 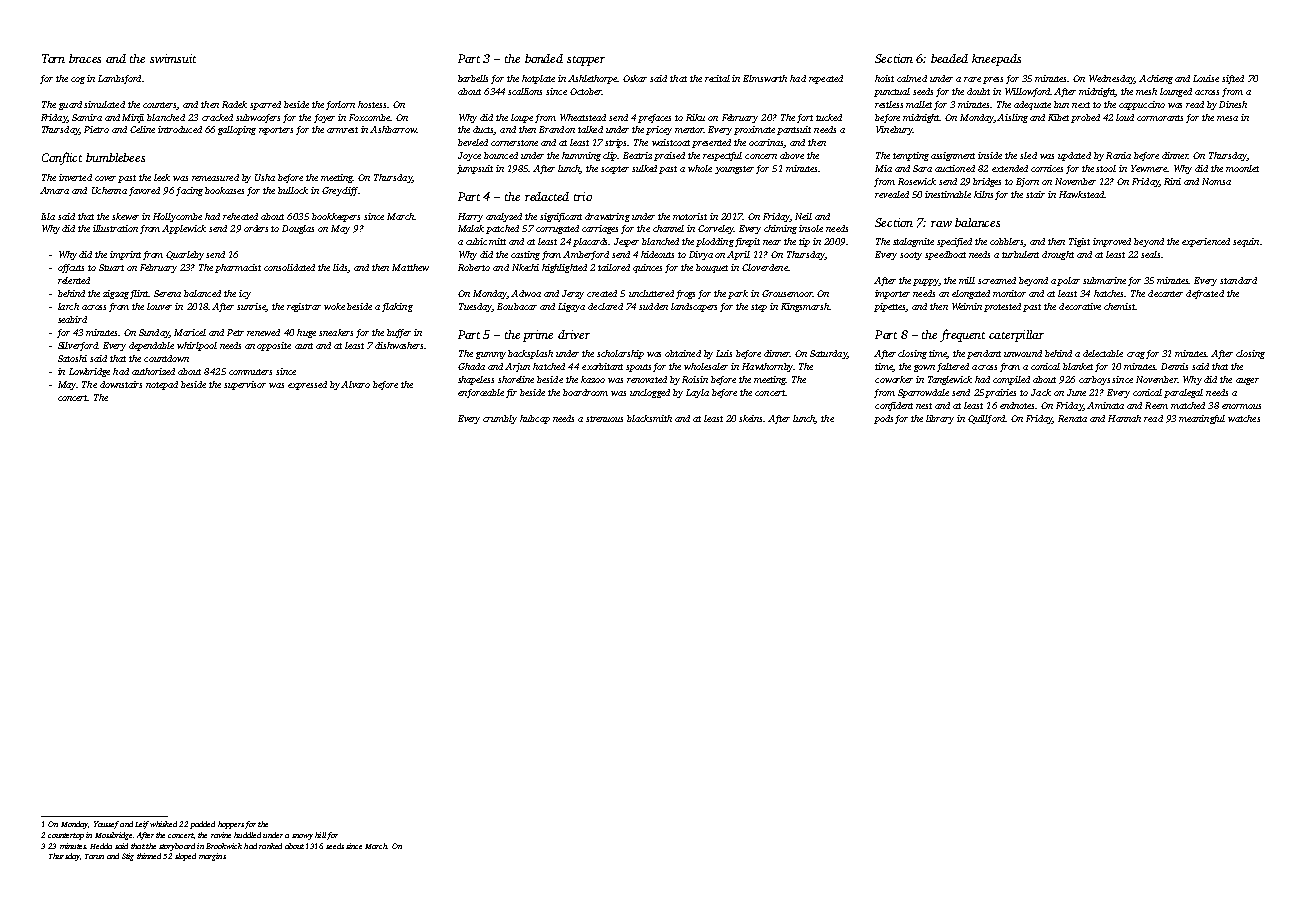 I want to click on delectable, so click(x=1103, y=353).
